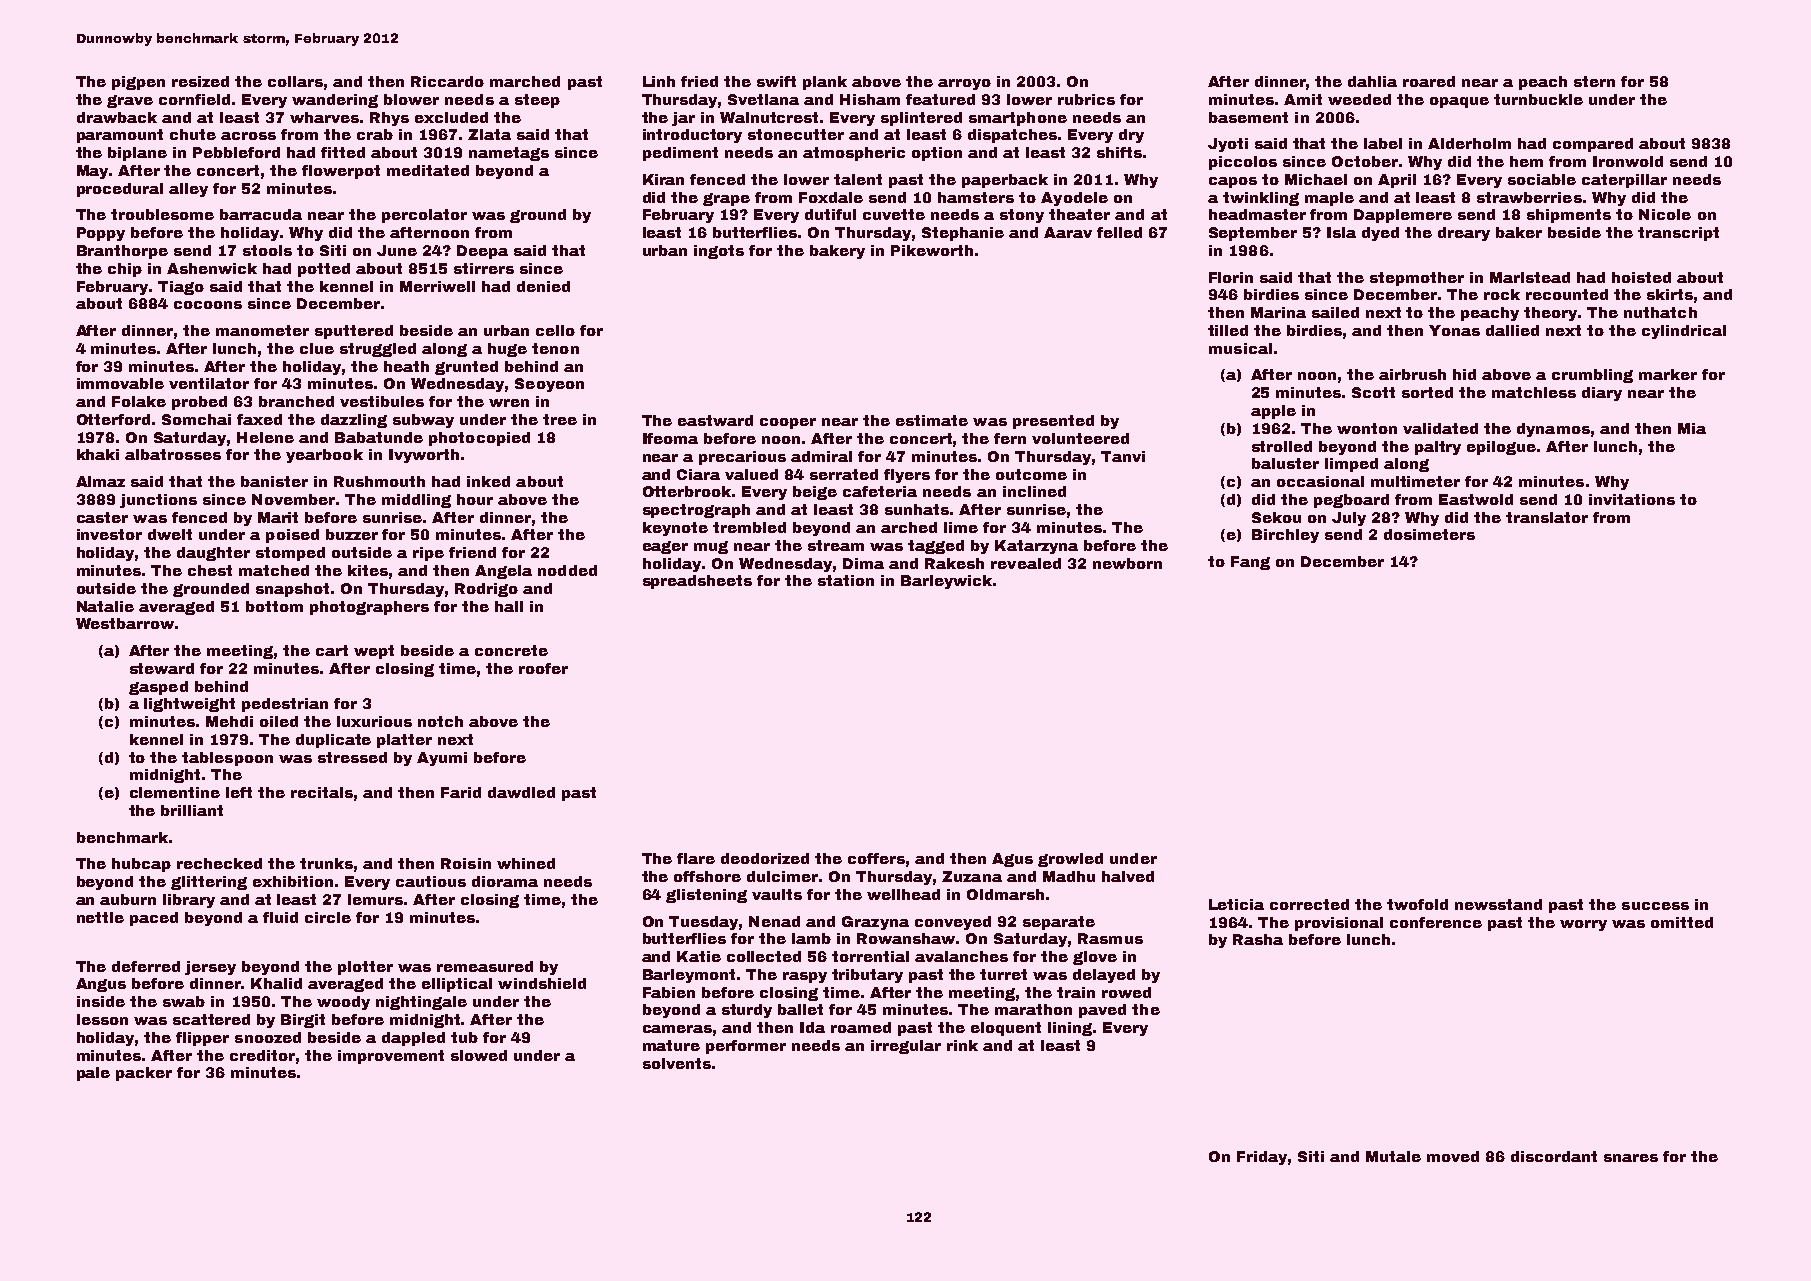 Image resolution: width=1811 pixels, height=1281 pixels. Describe the element at coordinates (1262, 1158) in the document. I see `Friday` at that location.
